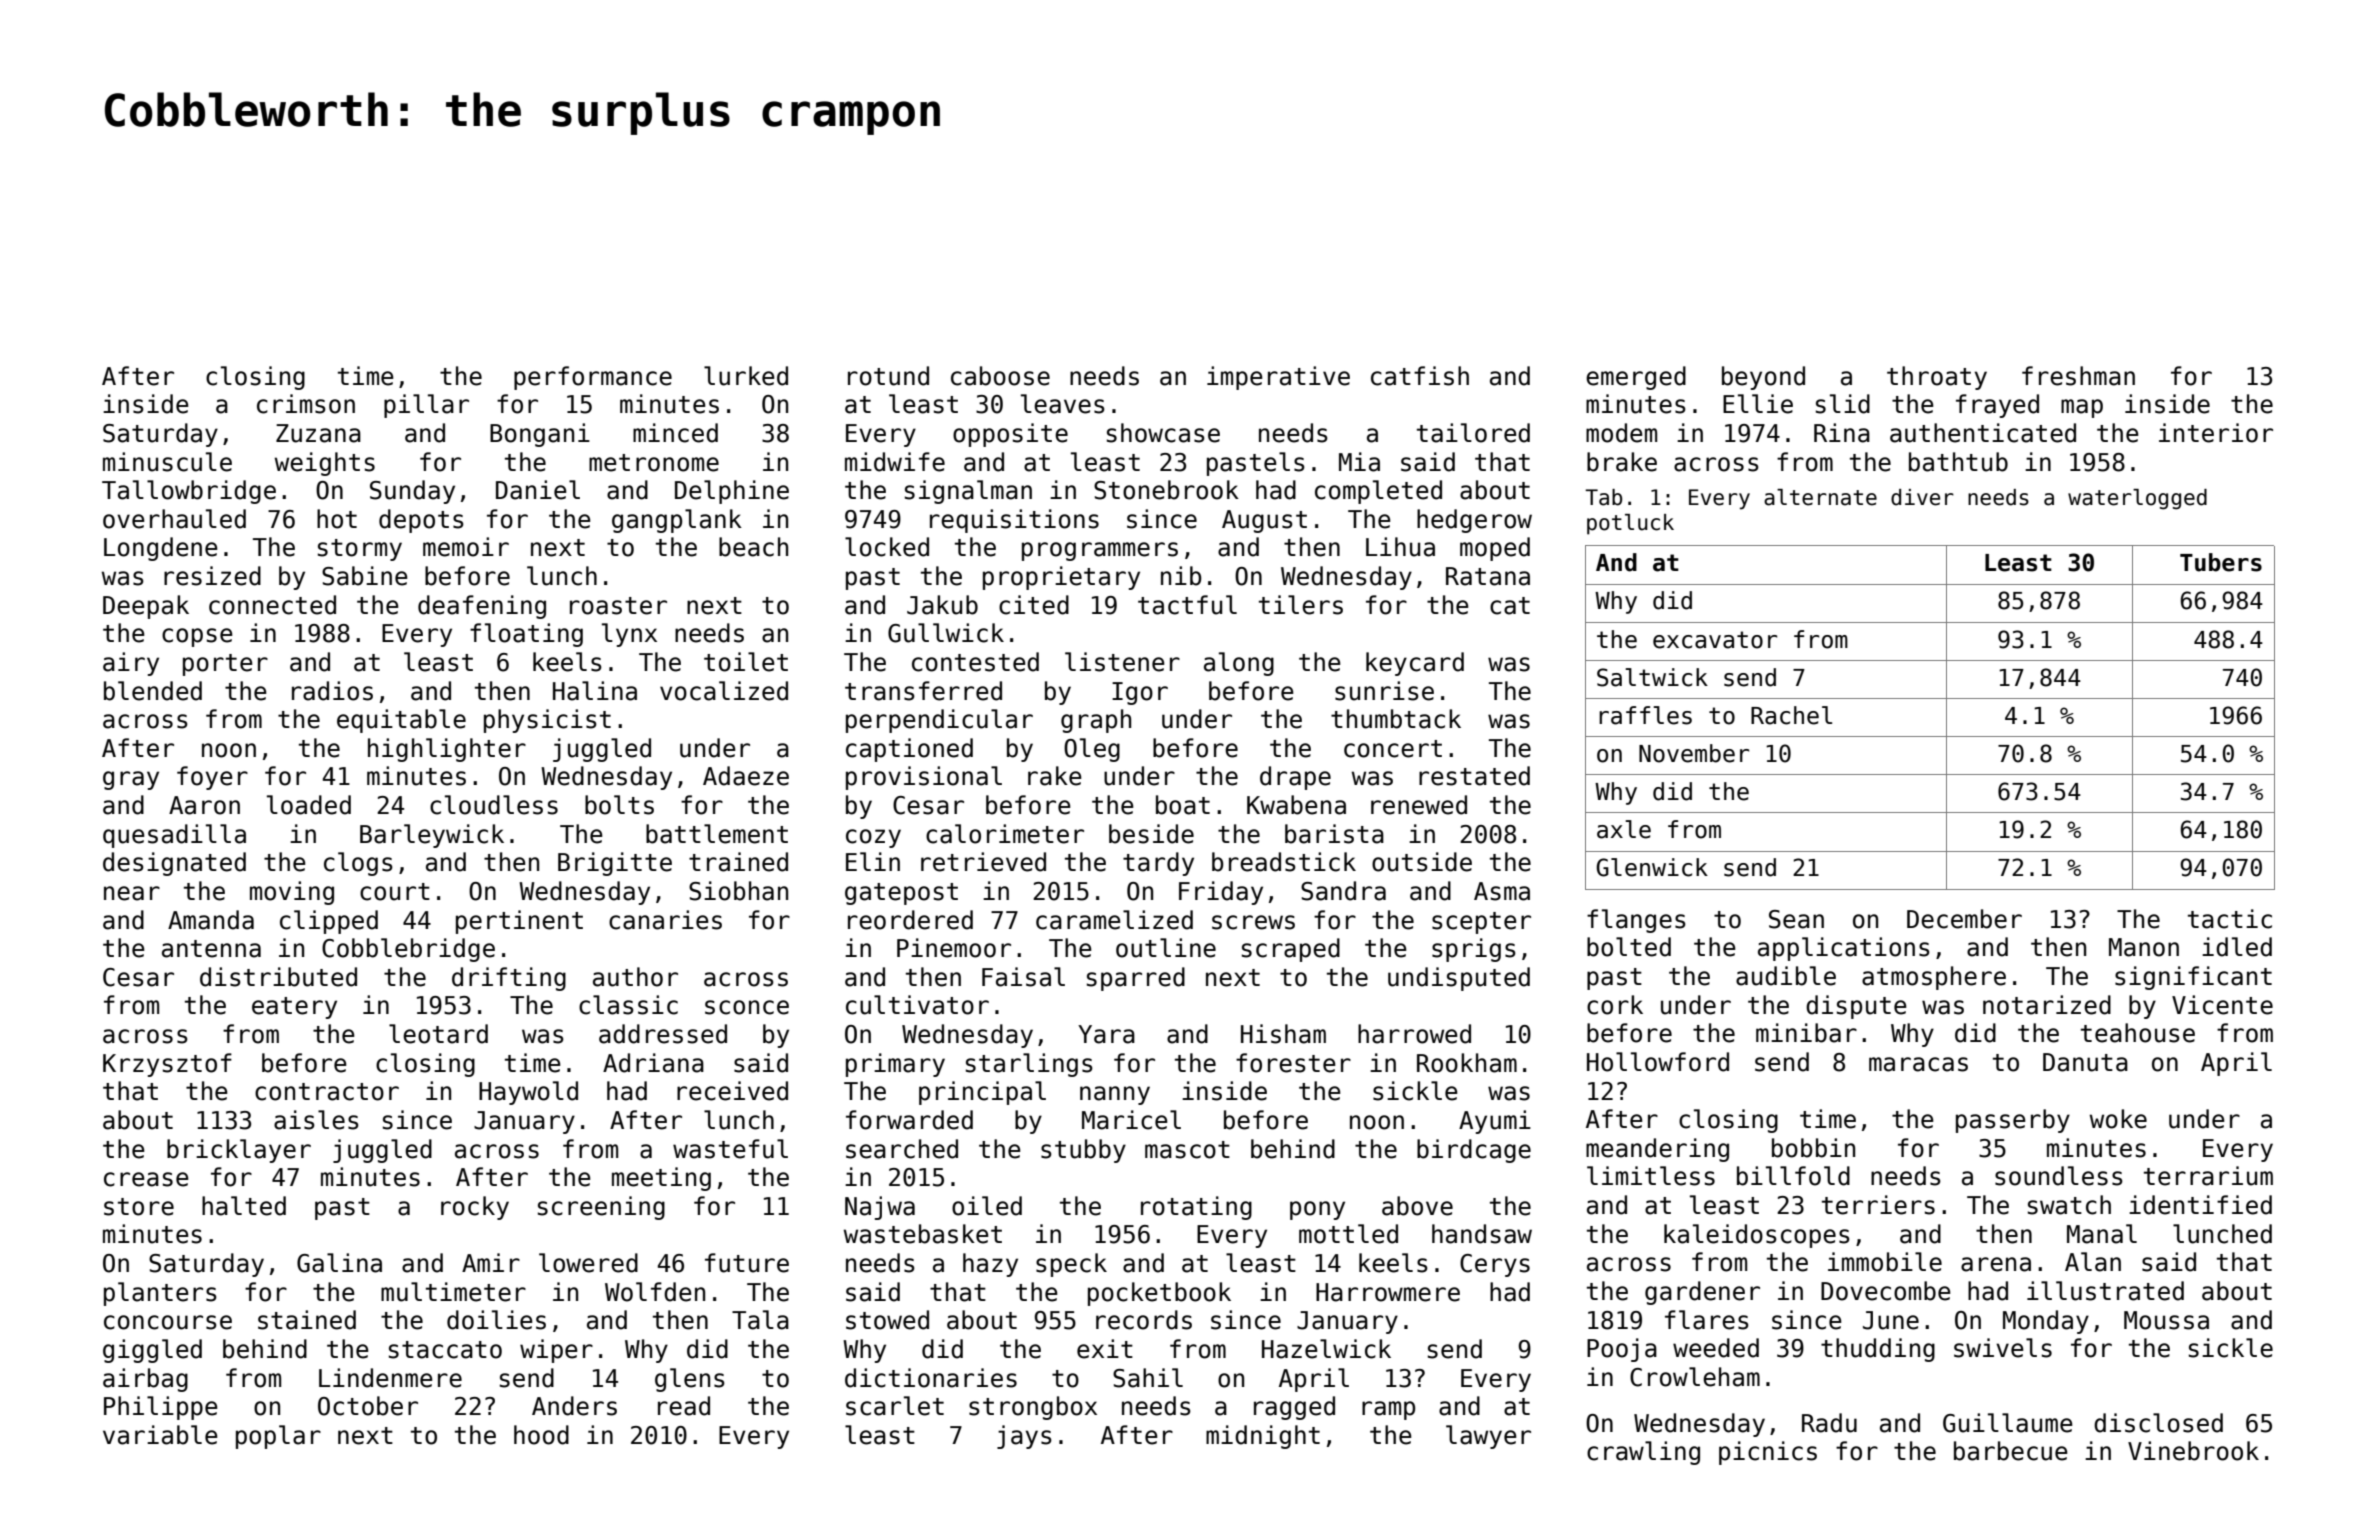  Describe the element at coordinates (1878, 1205) in the document. I see `terriers` at that location.
